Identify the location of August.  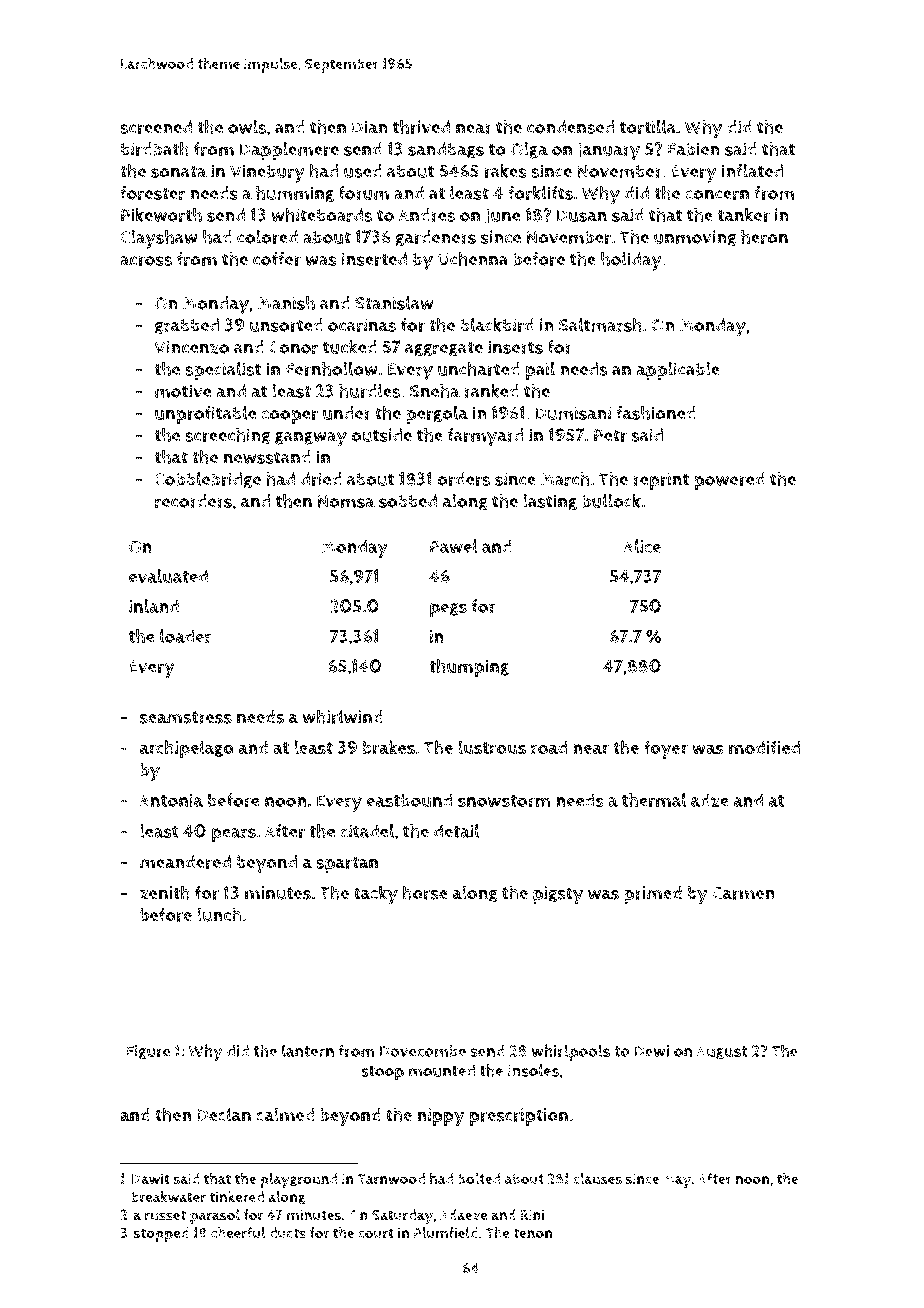
(722, 1052).
